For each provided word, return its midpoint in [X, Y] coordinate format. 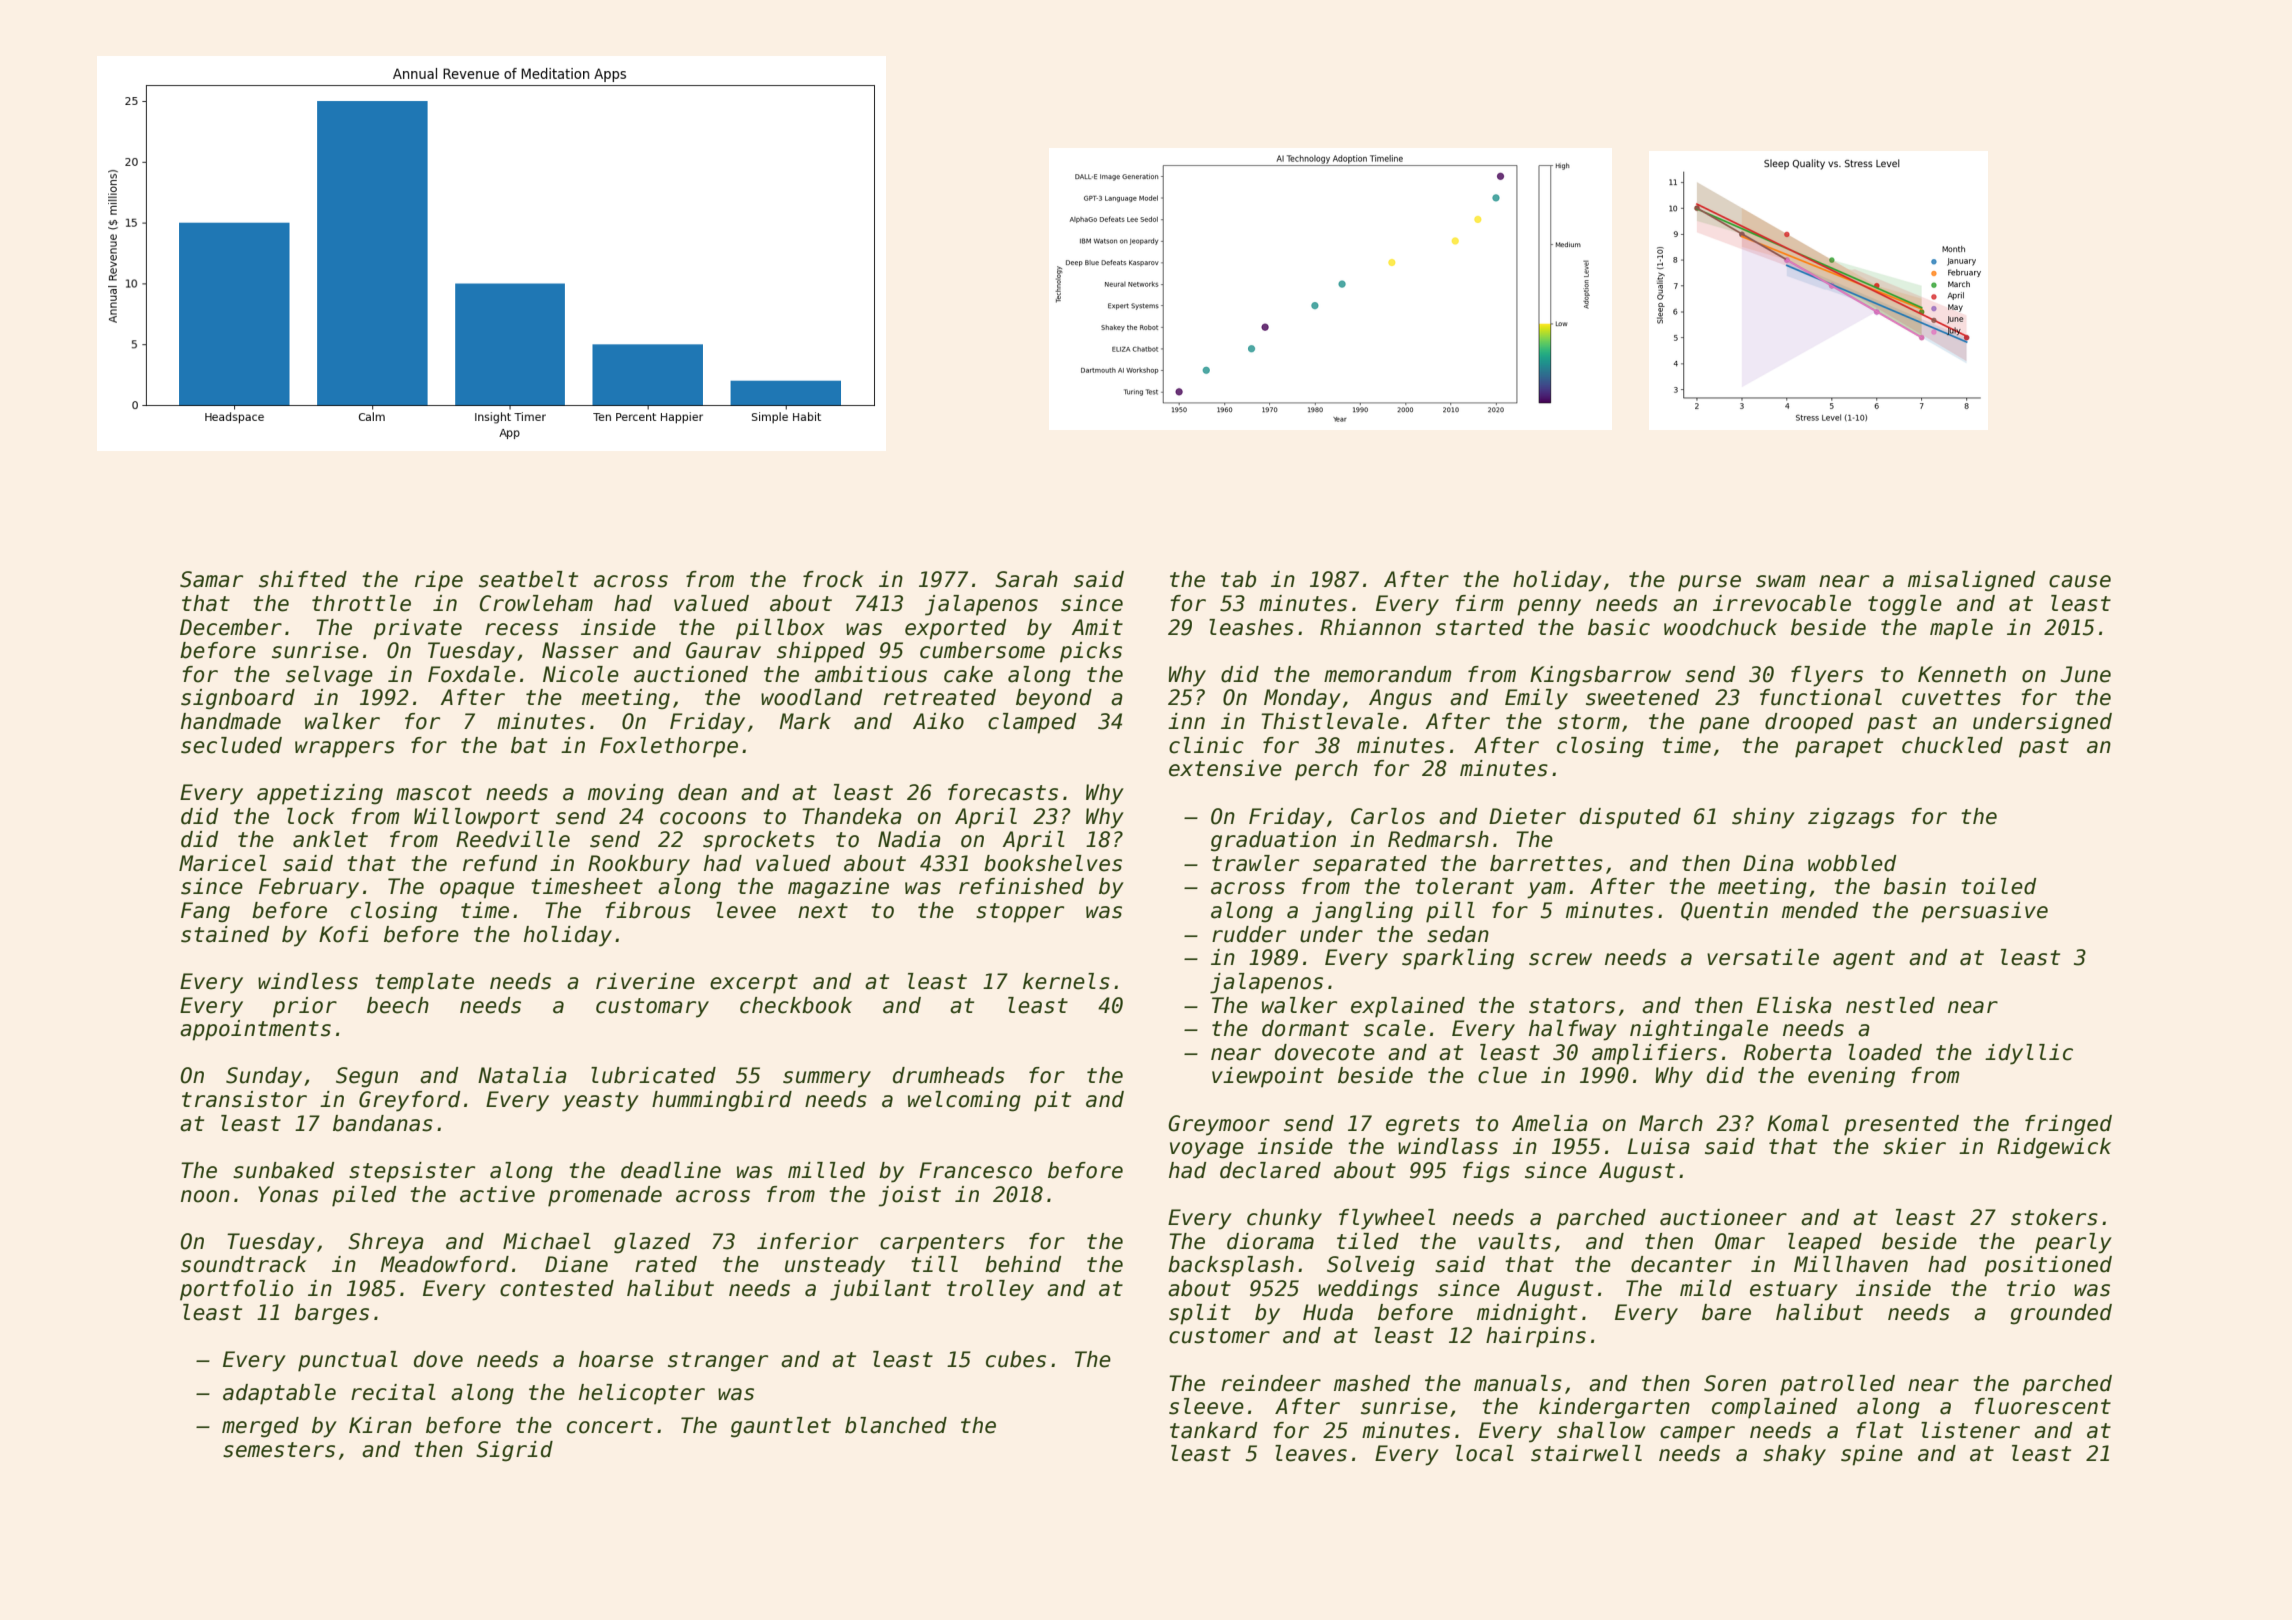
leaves [1311, 1453]
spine [1872, 1455]
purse [1709, 583]
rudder [1249, 934]
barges [332, 1314]
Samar [211, 579]
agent [1864, 960]
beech [398, 1005]
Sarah [1026, 579]
